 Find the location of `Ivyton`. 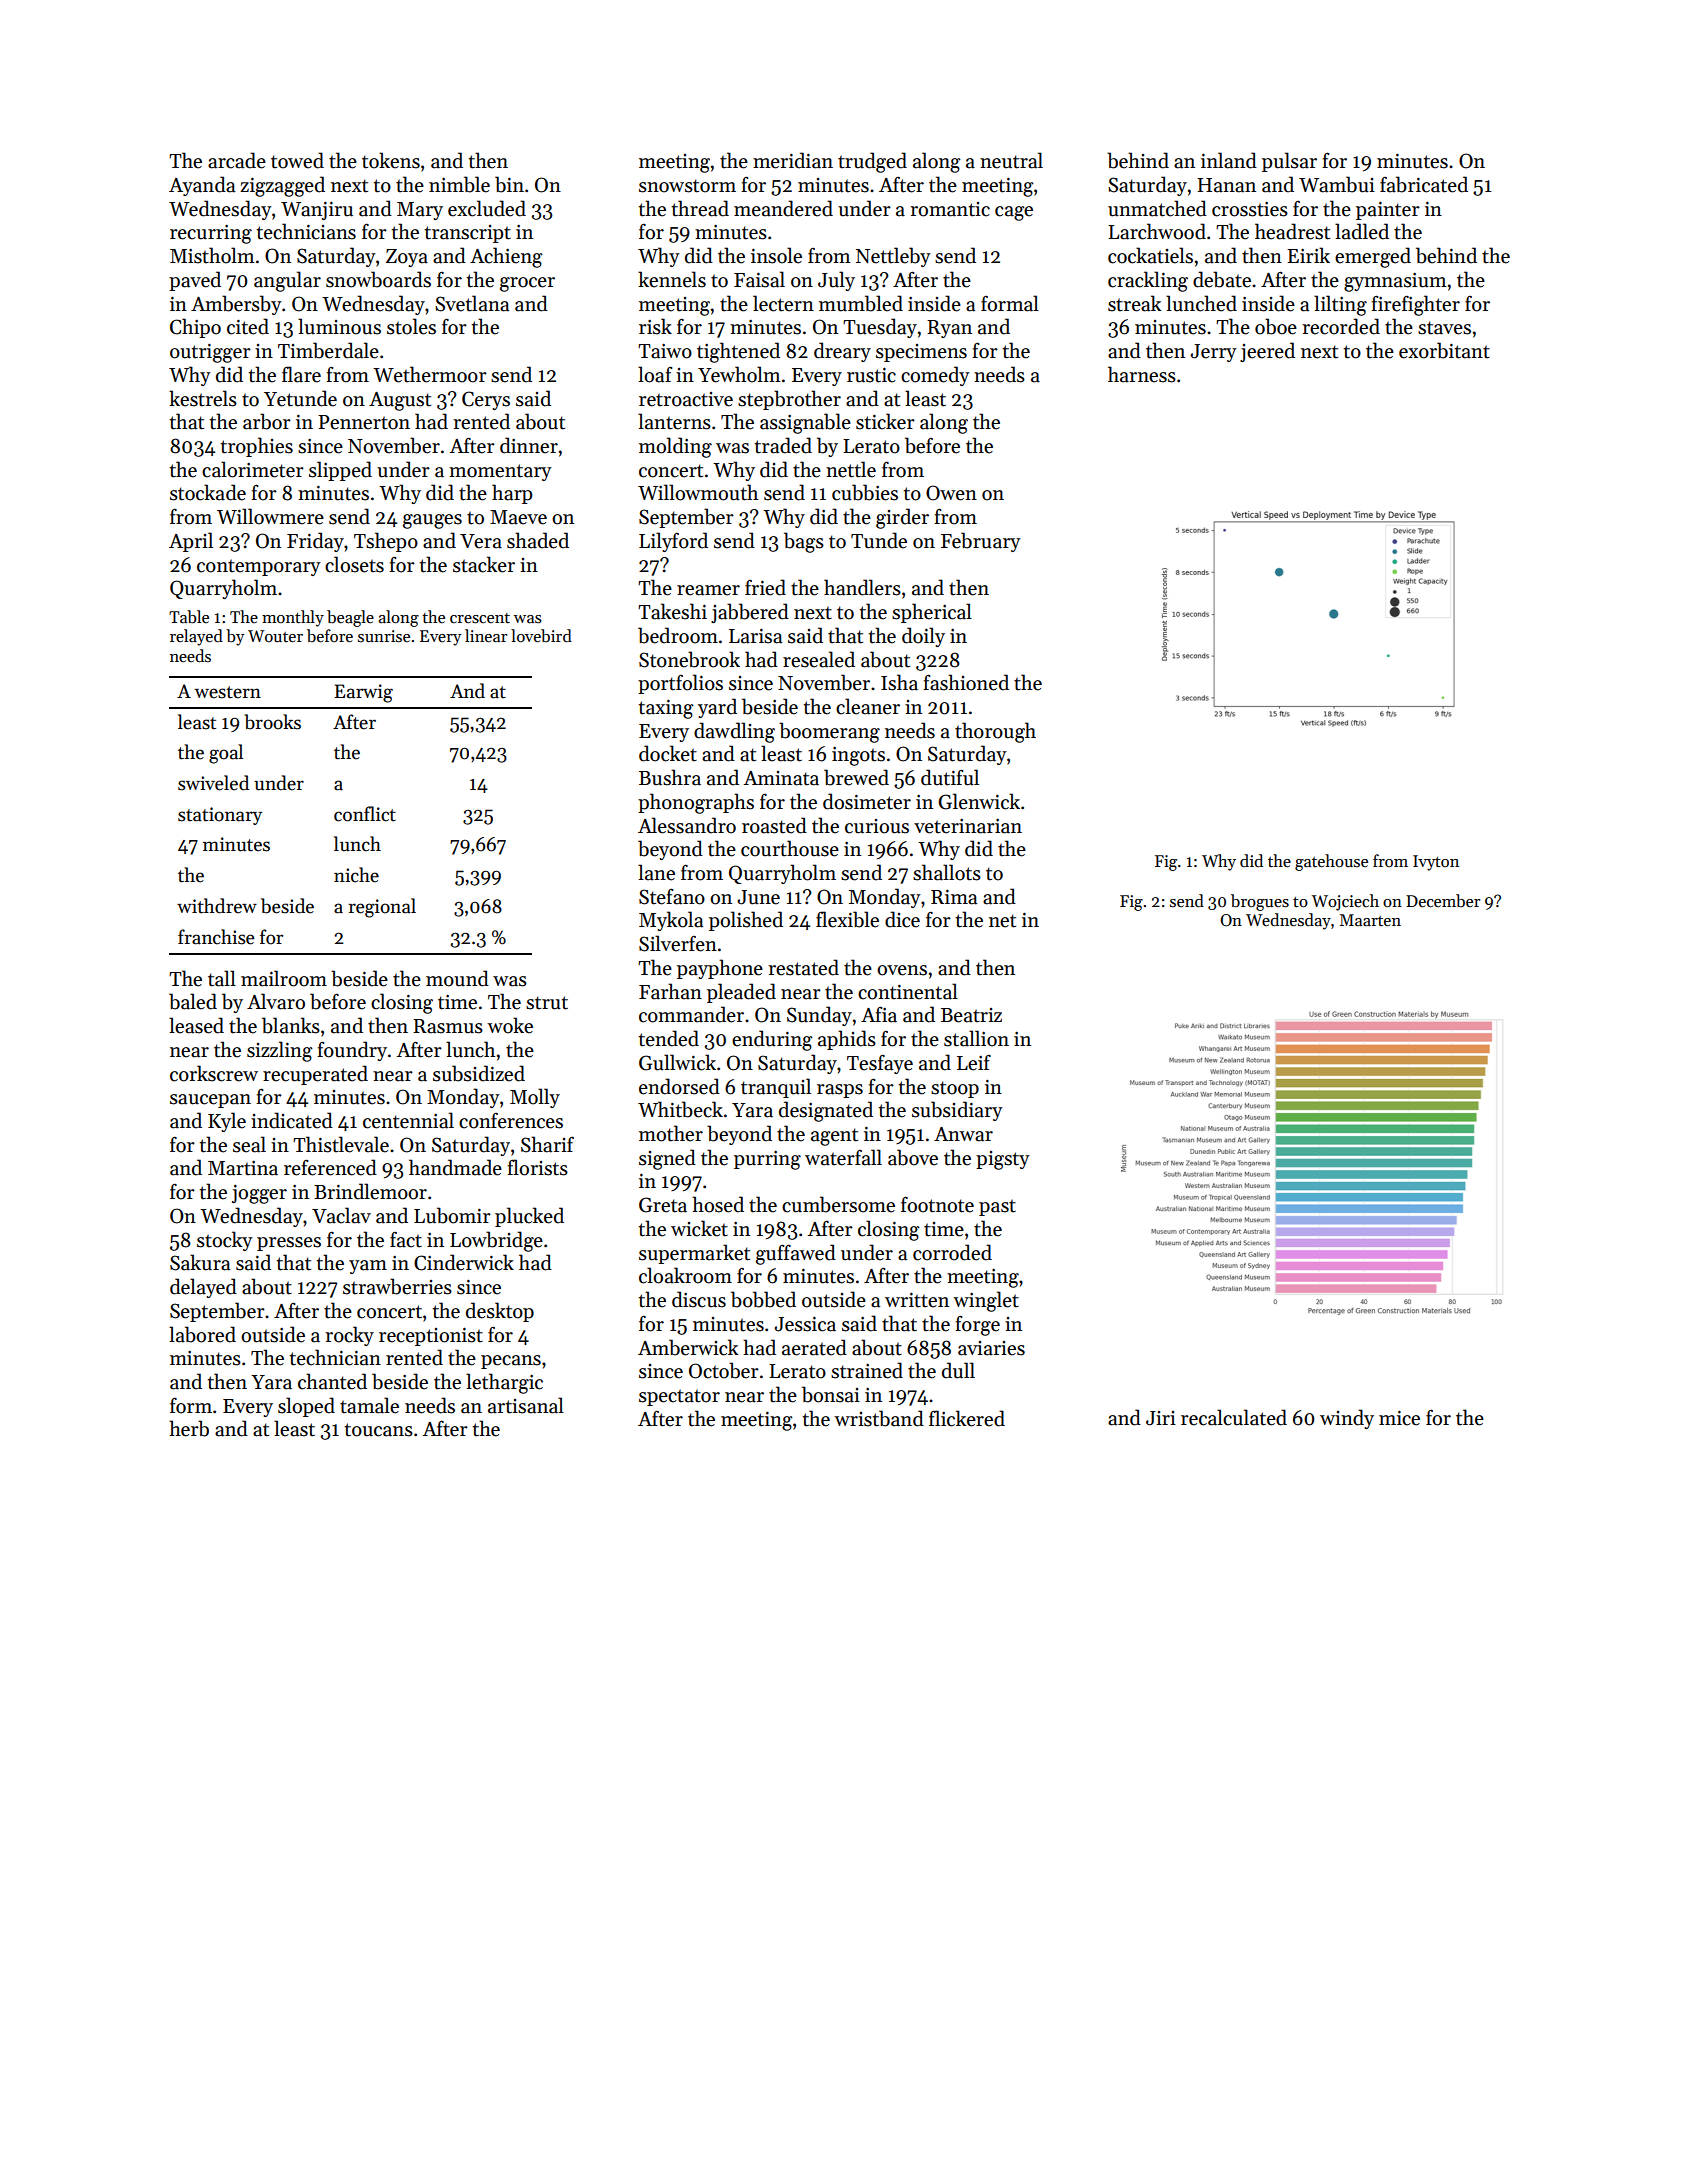

Ivyton is located at coordinates (1436, 863).
